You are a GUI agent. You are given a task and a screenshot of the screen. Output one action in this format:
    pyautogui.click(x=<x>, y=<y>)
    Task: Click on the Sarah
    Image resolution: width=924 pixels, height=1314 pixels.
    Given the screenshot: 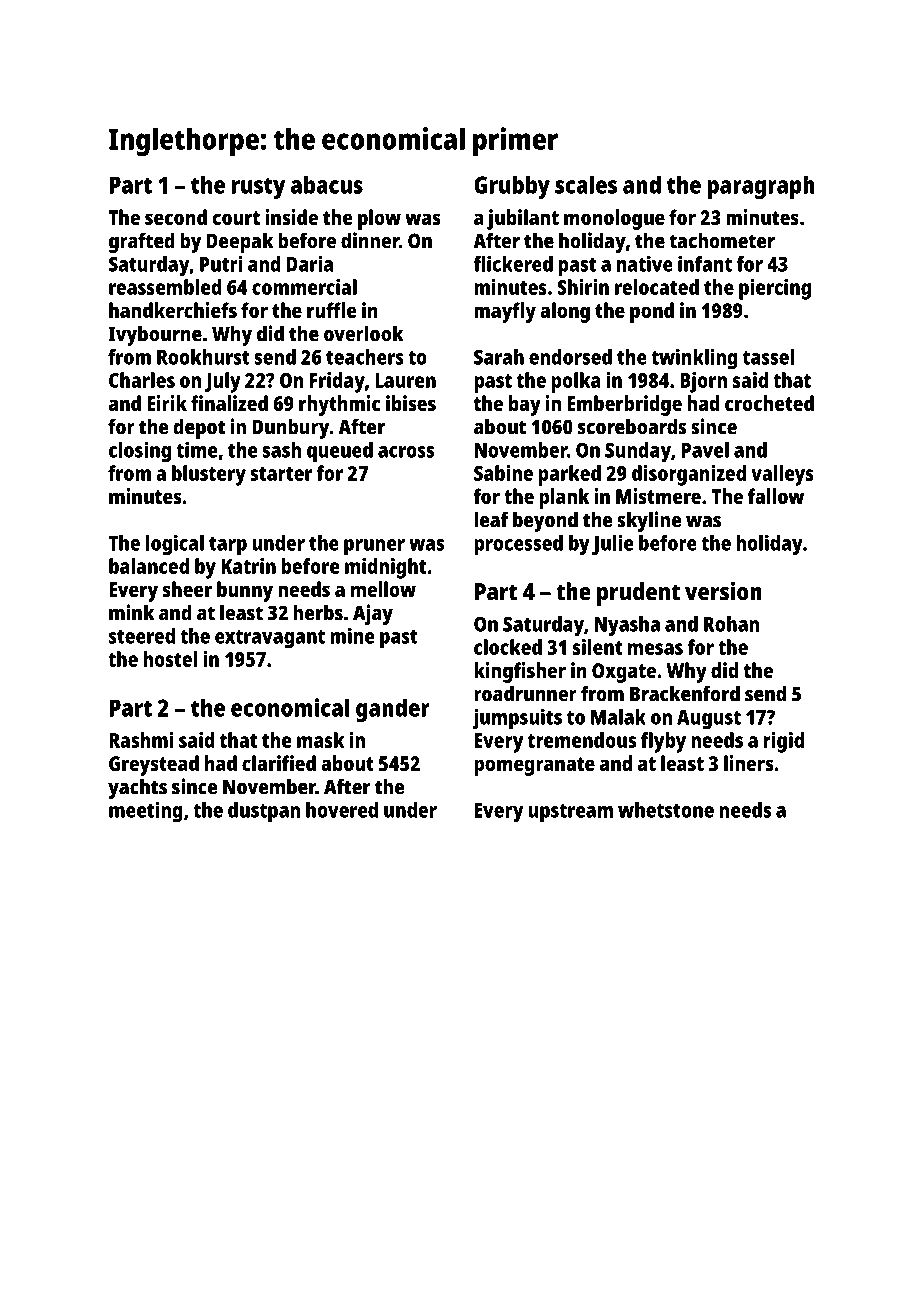 What is the action you would take?
    pyautogui.click(x=499, y=357)
